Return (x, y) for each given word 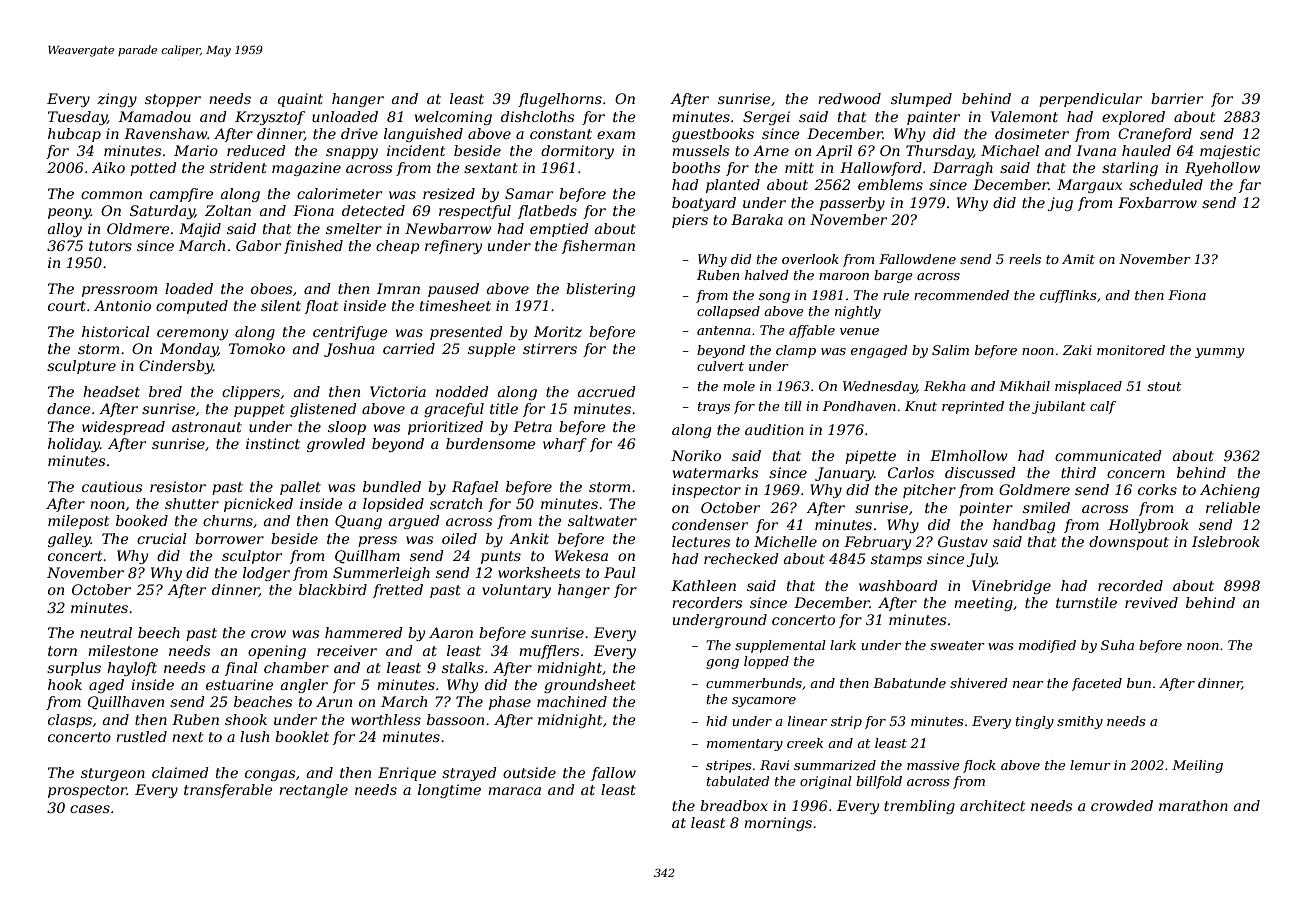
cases (90, 809)
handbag (1024, 526)
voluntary (516, 591)
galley (69, 540)
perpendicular (1090, 100)
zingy (117, 100)
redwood (849, 98)
